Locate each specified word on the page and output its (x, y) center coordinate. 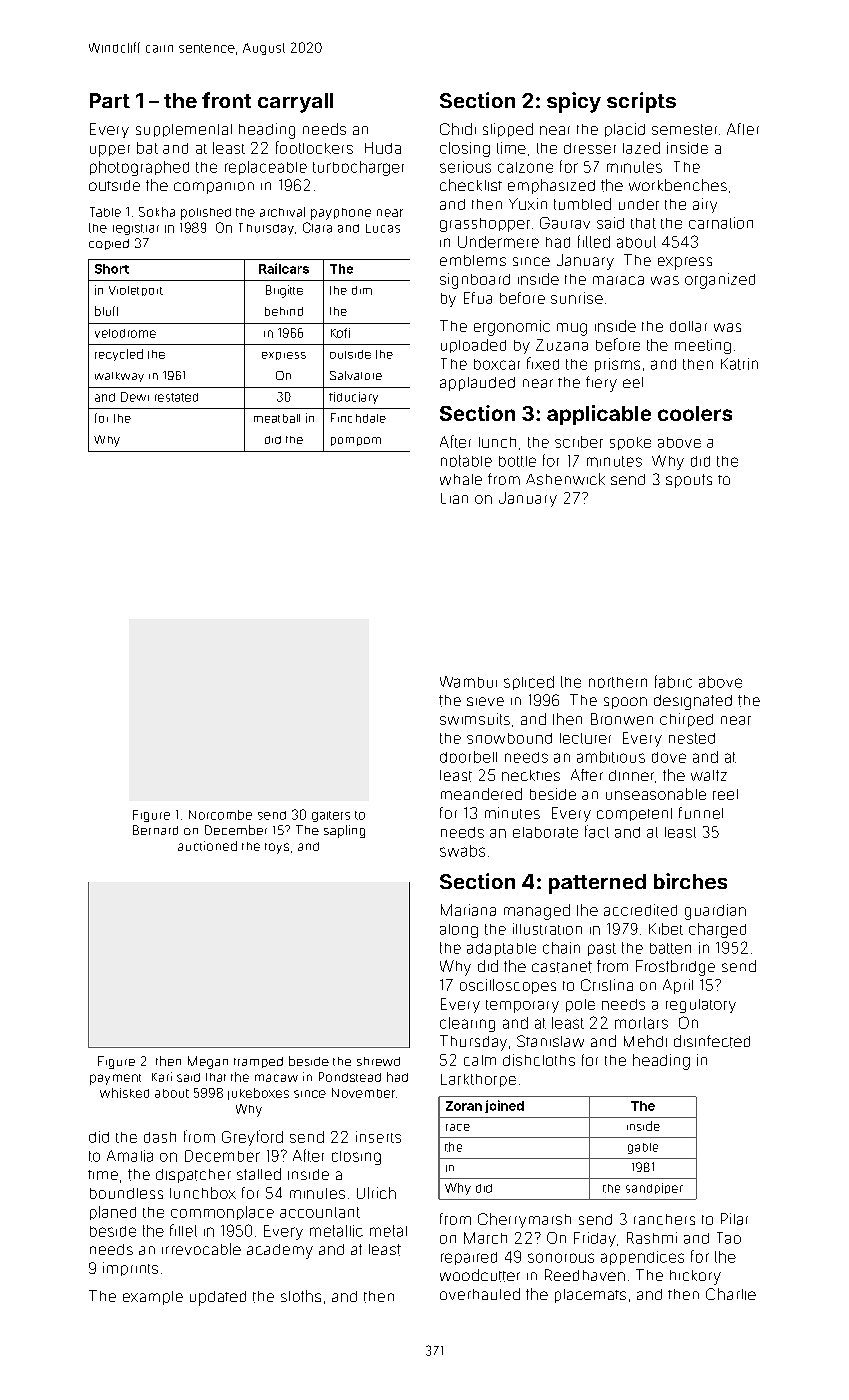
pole (580, 1005)
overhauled (480, 1294)
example (153, 1298)
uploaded (473, 346)
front (226, 100)
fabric (673, 681)
